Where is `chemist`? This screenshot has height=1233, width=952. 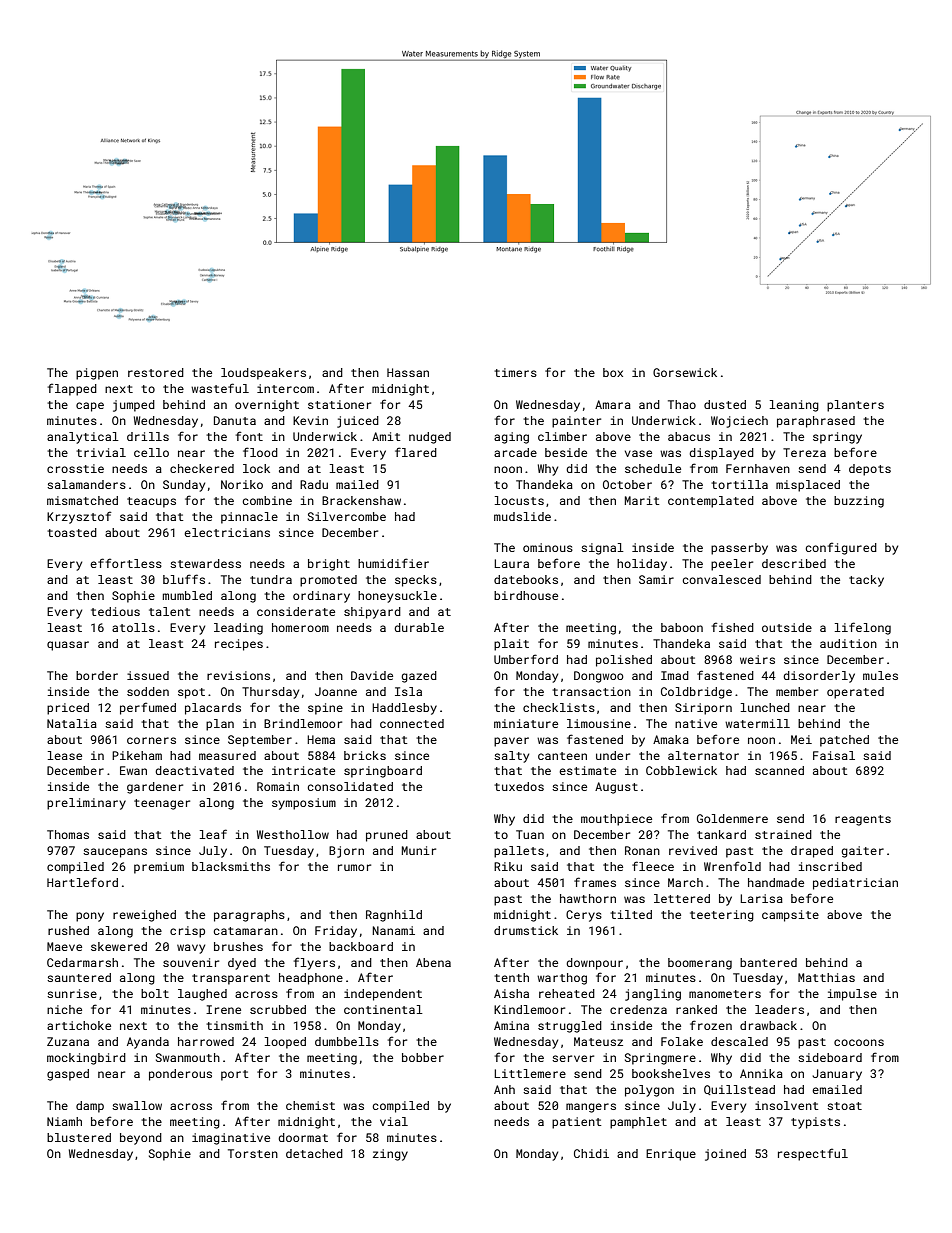
chemist is located at coordinates (310, 1105).
